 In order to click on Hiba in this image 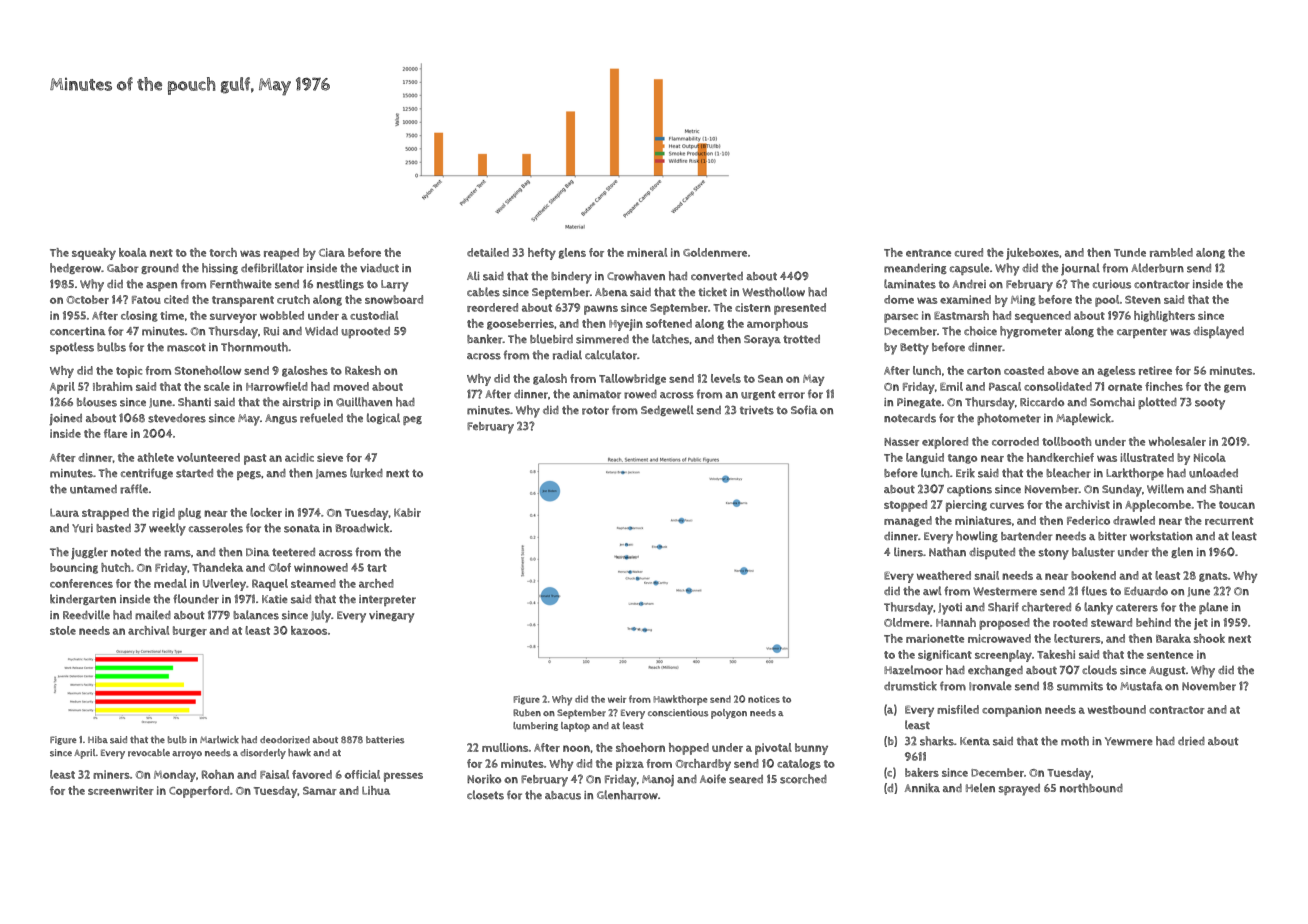, I will do `click(98, 739)`.
